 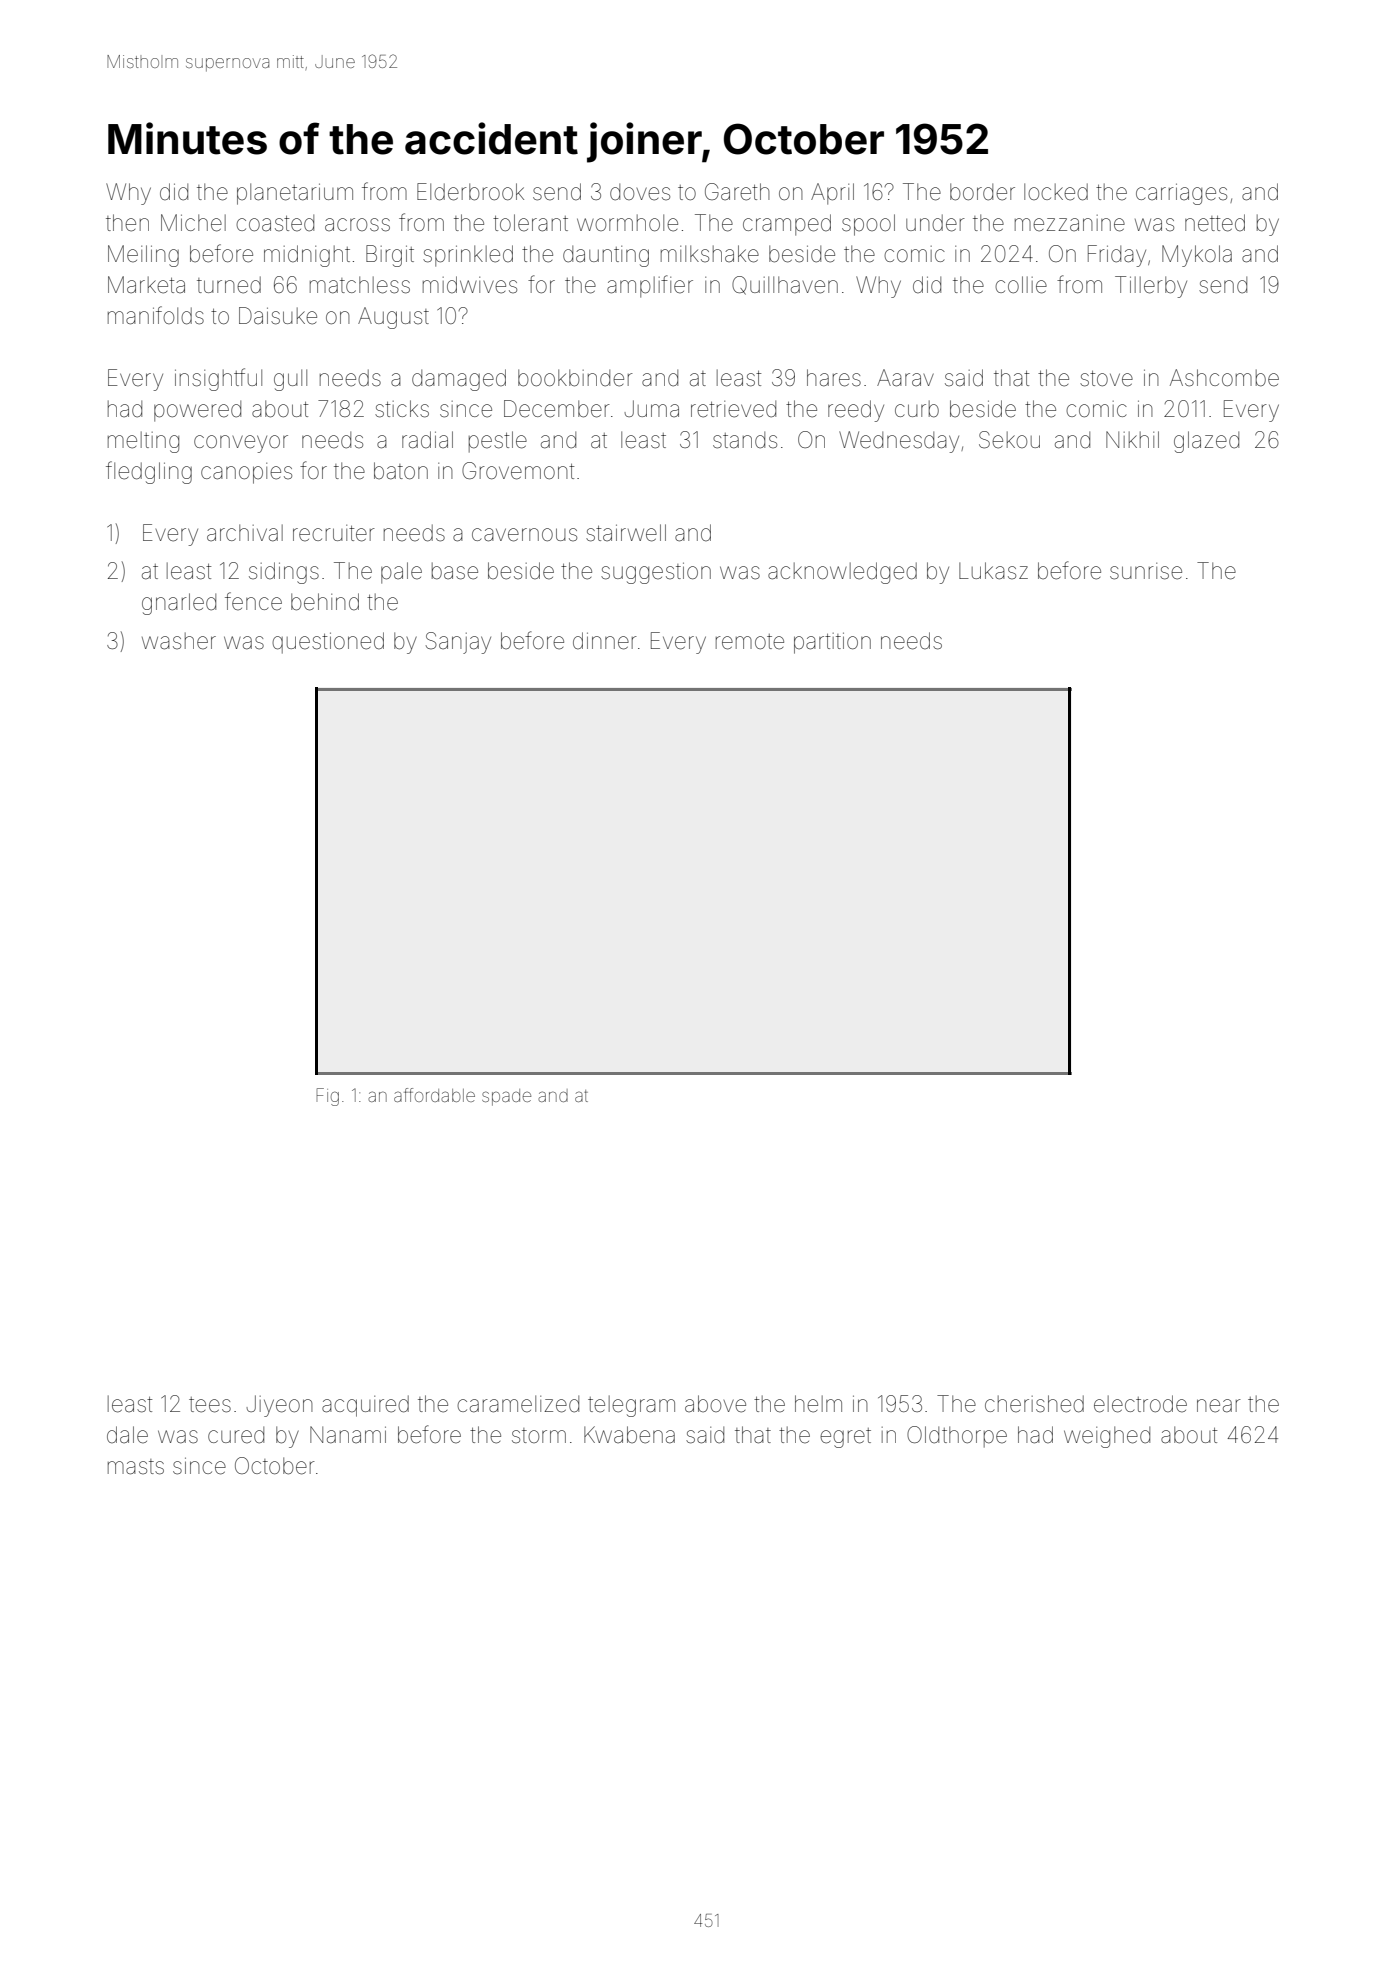 What do you see at coordinates (1146, 571) in the page?
I see `sunrise` at bounding box center [1146, 571].
